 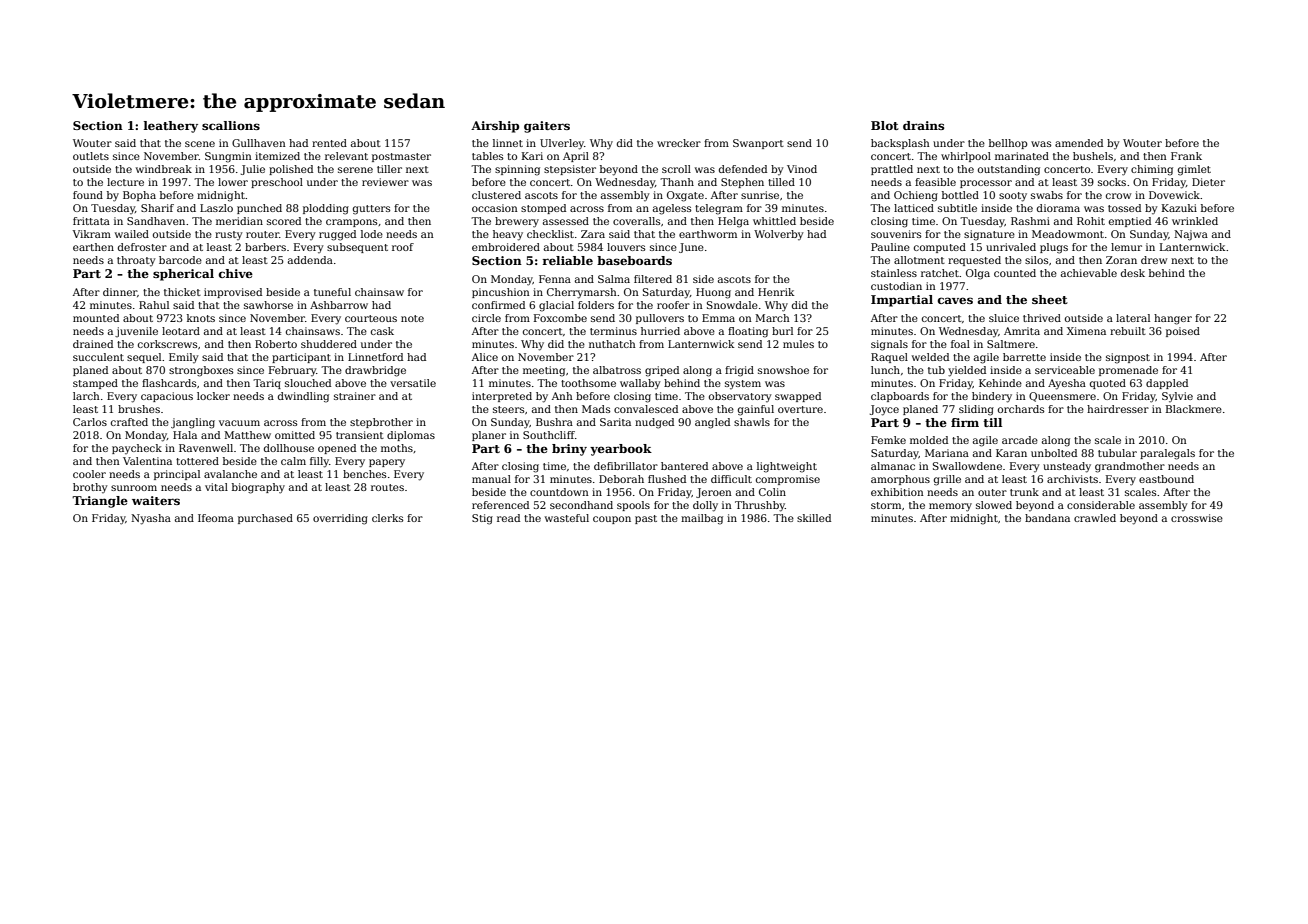 I want to click on gaiters, so click(x=547, y=127).
